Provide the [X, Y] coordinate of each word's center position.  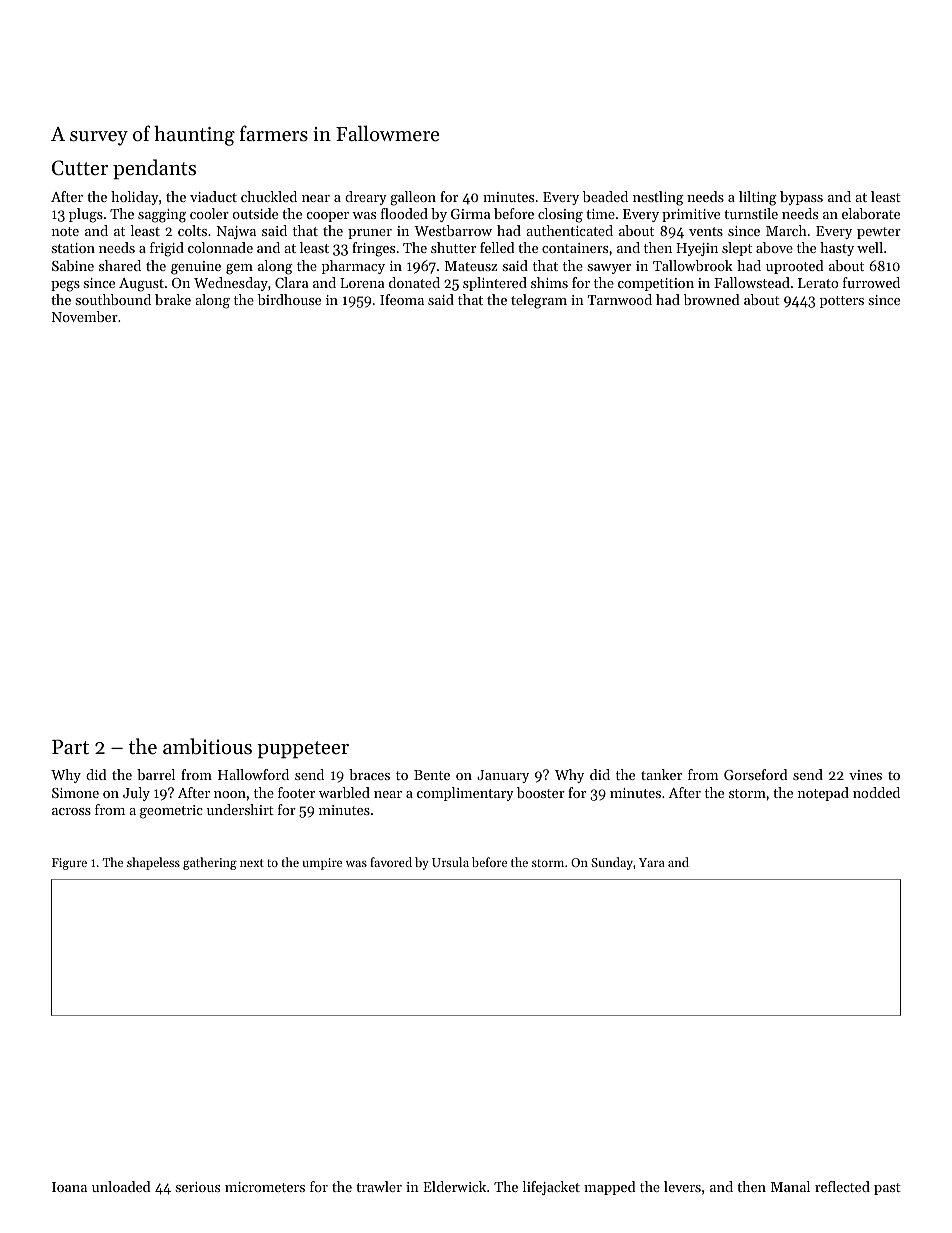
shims [549, 282]
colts [192, 230]
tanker [661, 774]
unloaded [121, 1186]
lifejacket [551, 1188]
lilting [758, 198]
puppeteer [303, 750]
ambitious [207, 746]
